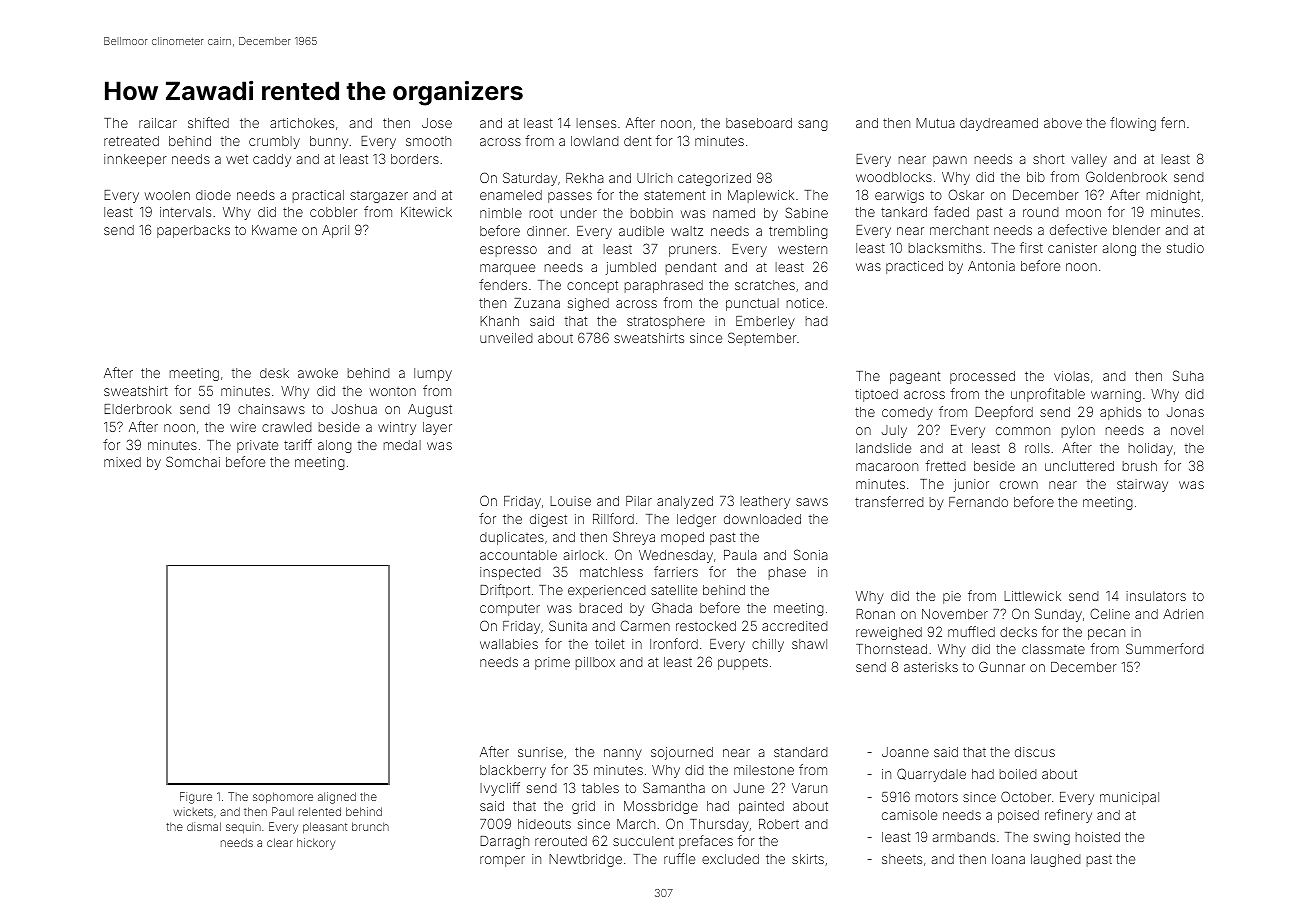 The width and height of the page is (1308, 924). What do you see at coordinates (876, 395) in the page?
I see `tiptoed` at bounding box center [876, 395].
